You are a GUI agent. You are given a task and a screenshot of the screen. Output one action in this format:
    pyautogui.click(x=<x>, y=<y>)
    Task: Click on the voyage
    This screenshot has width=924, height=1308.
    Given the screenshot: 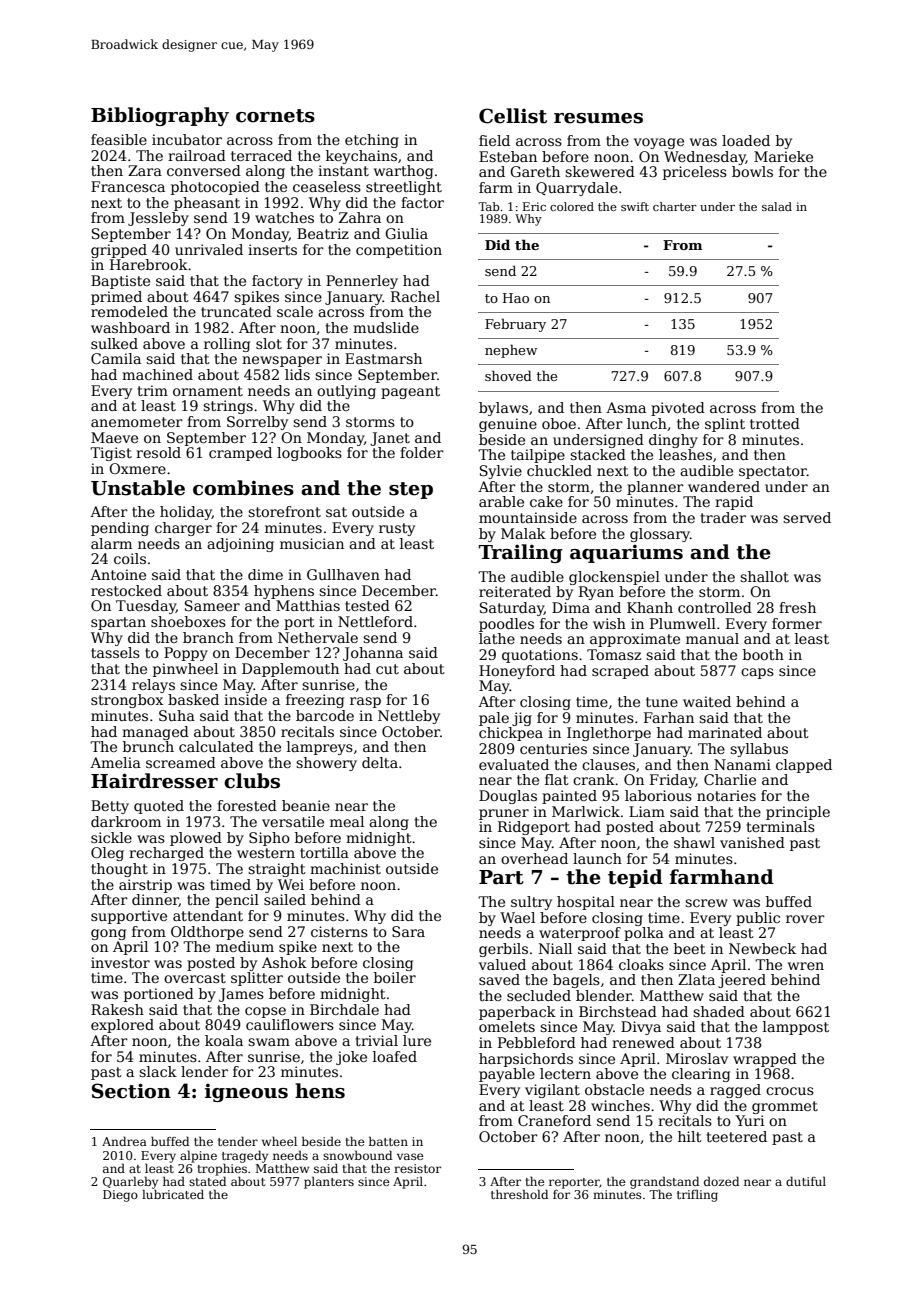 What is the action you would take?
    pyautogui.click(x=659, y=143)
